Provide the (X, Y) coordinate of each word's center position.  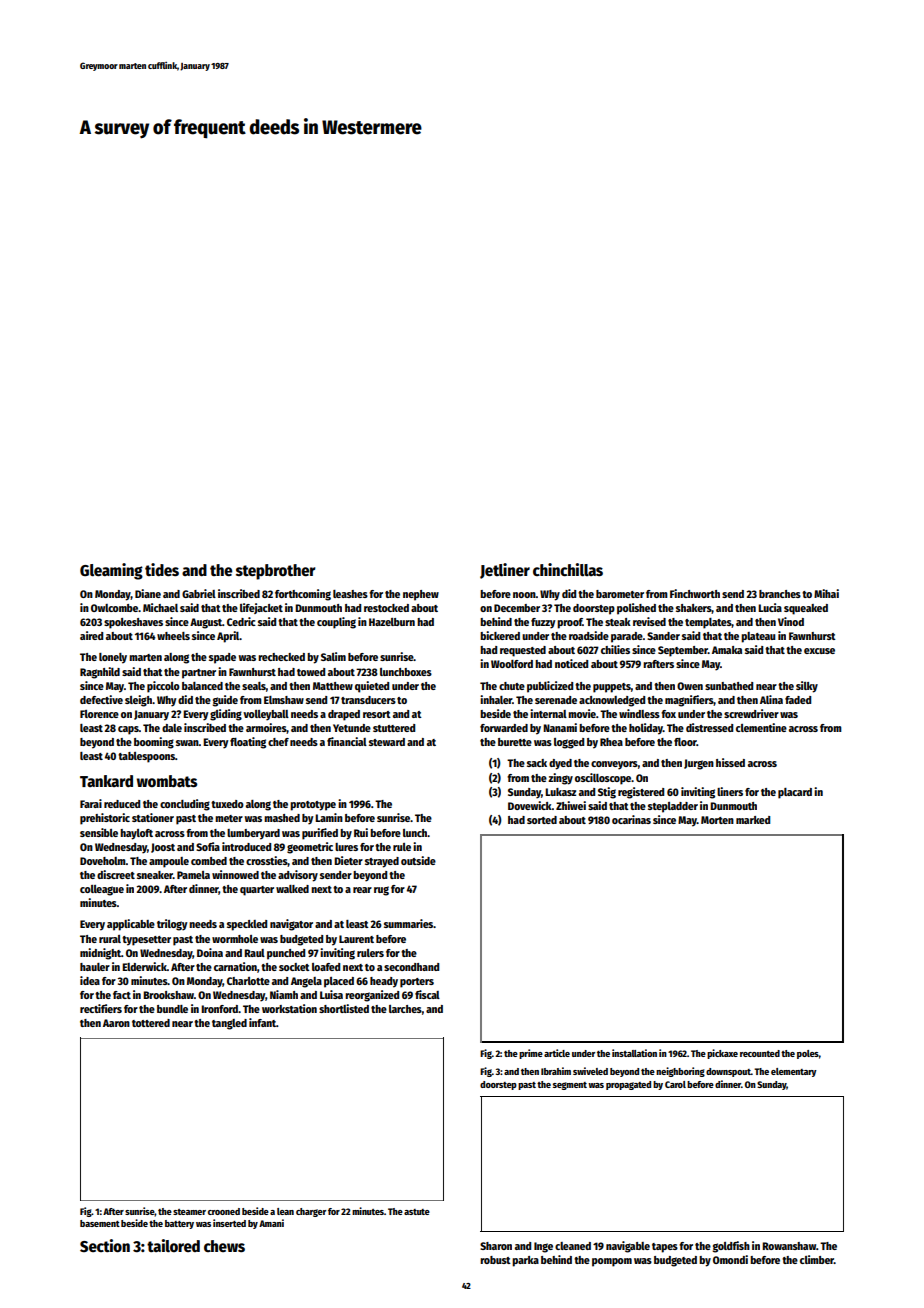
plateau (758, 637)
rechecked (281, 657)
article (557, 1053)
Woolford (512, 664)
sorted (542, 820)
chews (224, 1246)
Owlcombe (114, 608)
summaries (408, 923)
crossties (267, 861)
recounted (760, 1053)
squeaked (806, 609)
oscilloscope (603, 779)
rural (110, 939)
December (517, 608)
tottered (151, 1023)
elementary (794, 1072)
